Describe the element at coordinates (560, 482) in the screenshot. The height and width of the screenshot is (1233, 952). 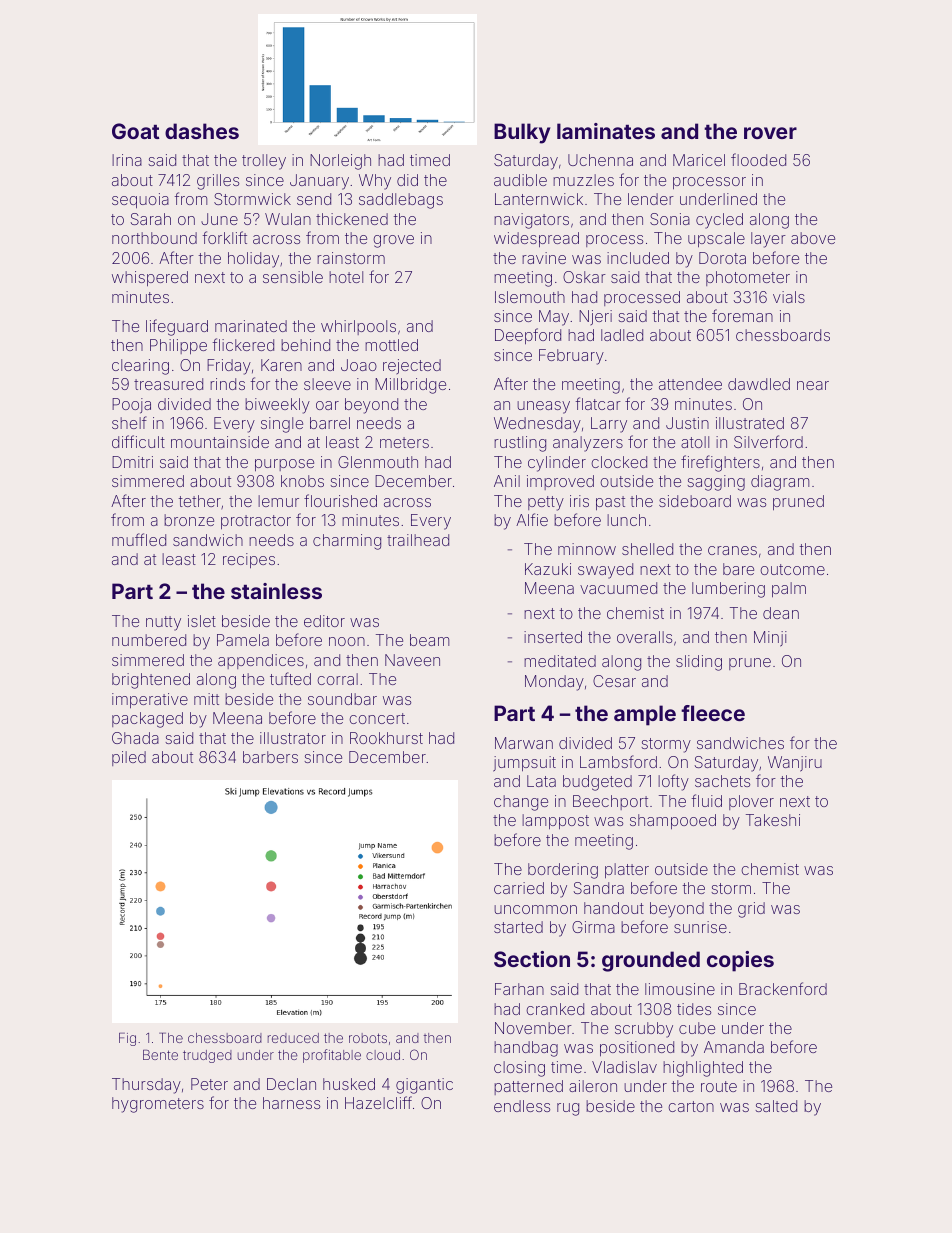
I see `improved` at that location.
